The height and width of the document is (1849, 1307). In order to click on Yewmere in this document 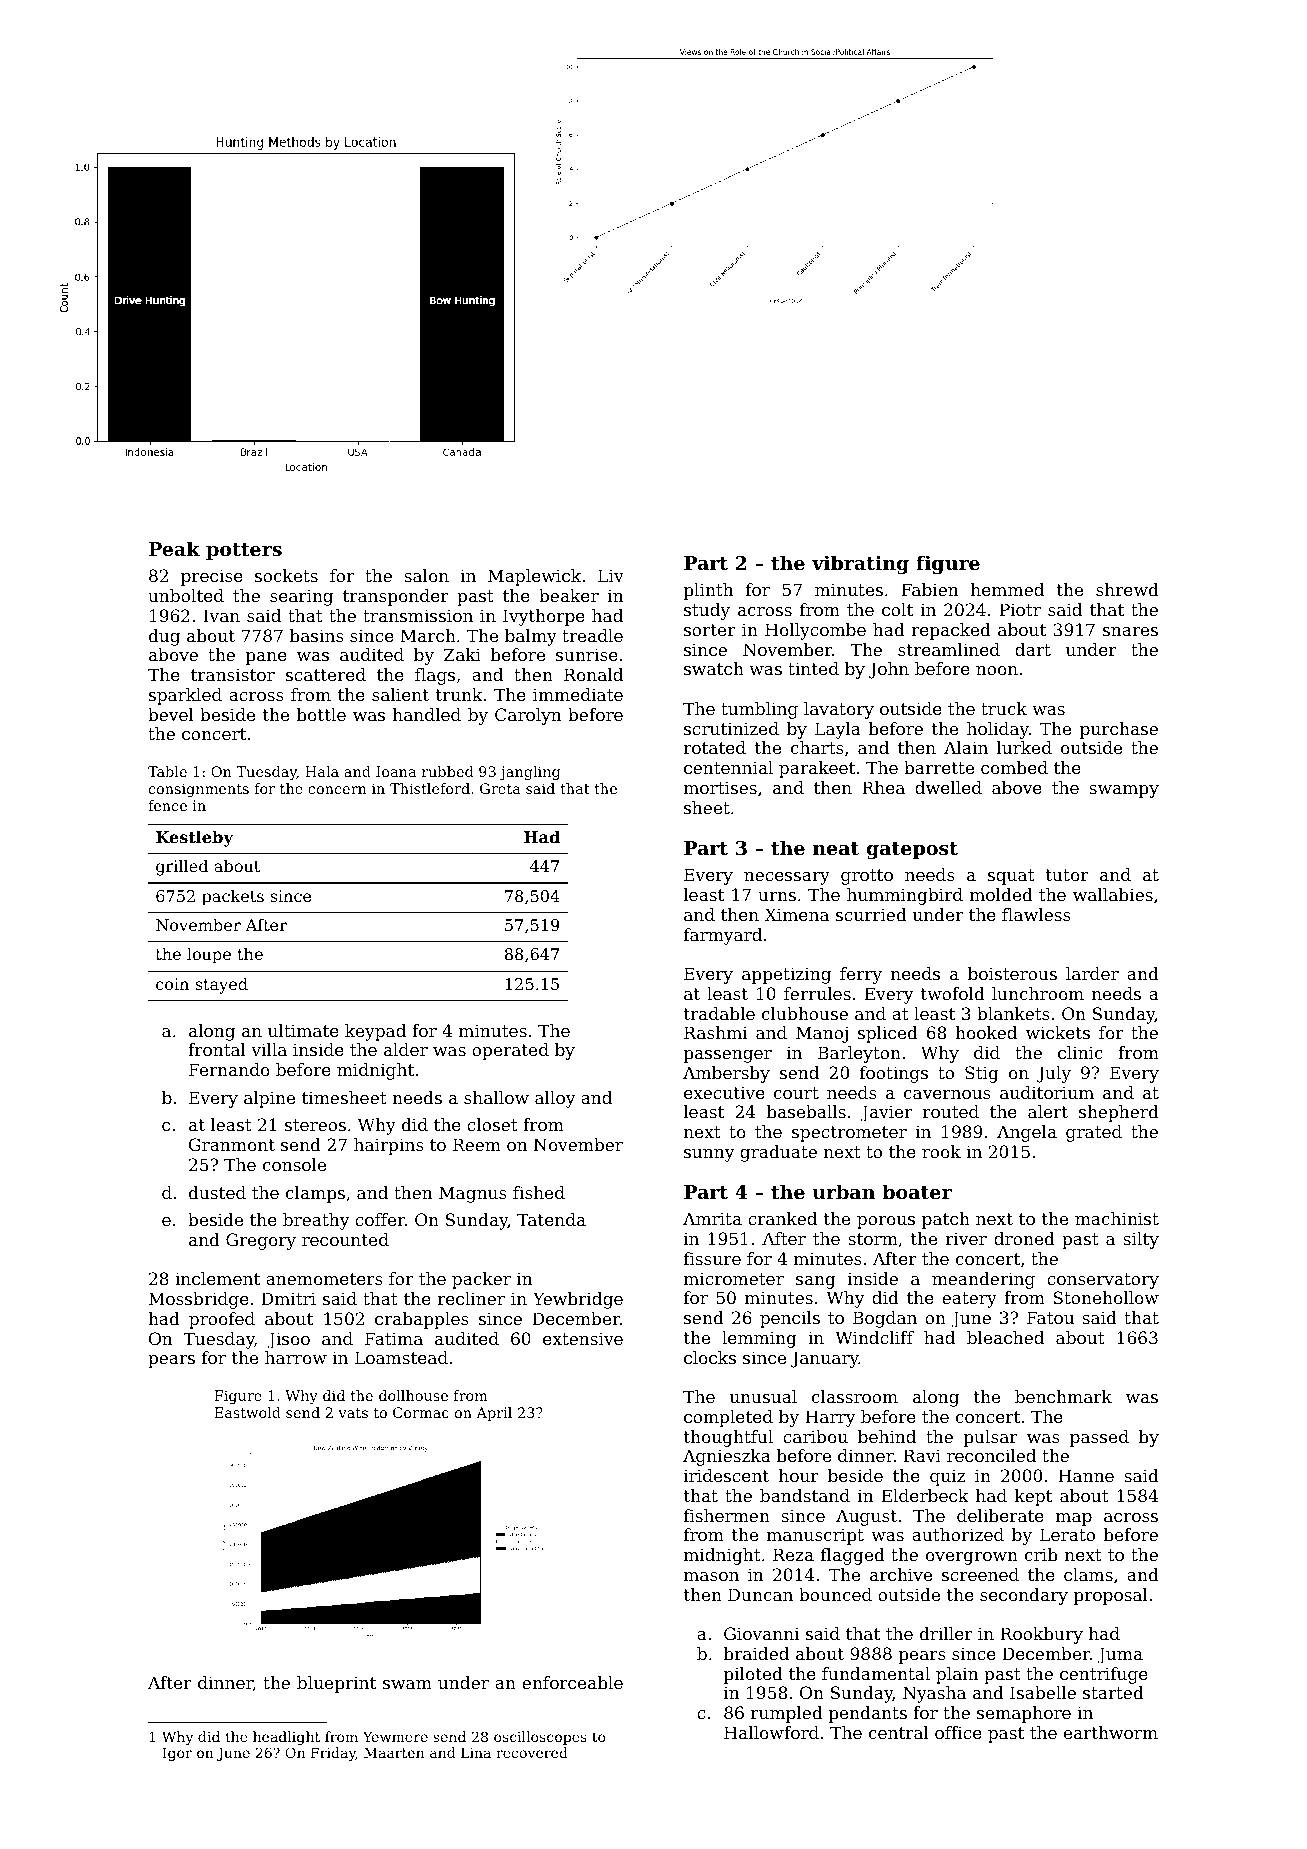, I will do `click(395, 1736)`.
